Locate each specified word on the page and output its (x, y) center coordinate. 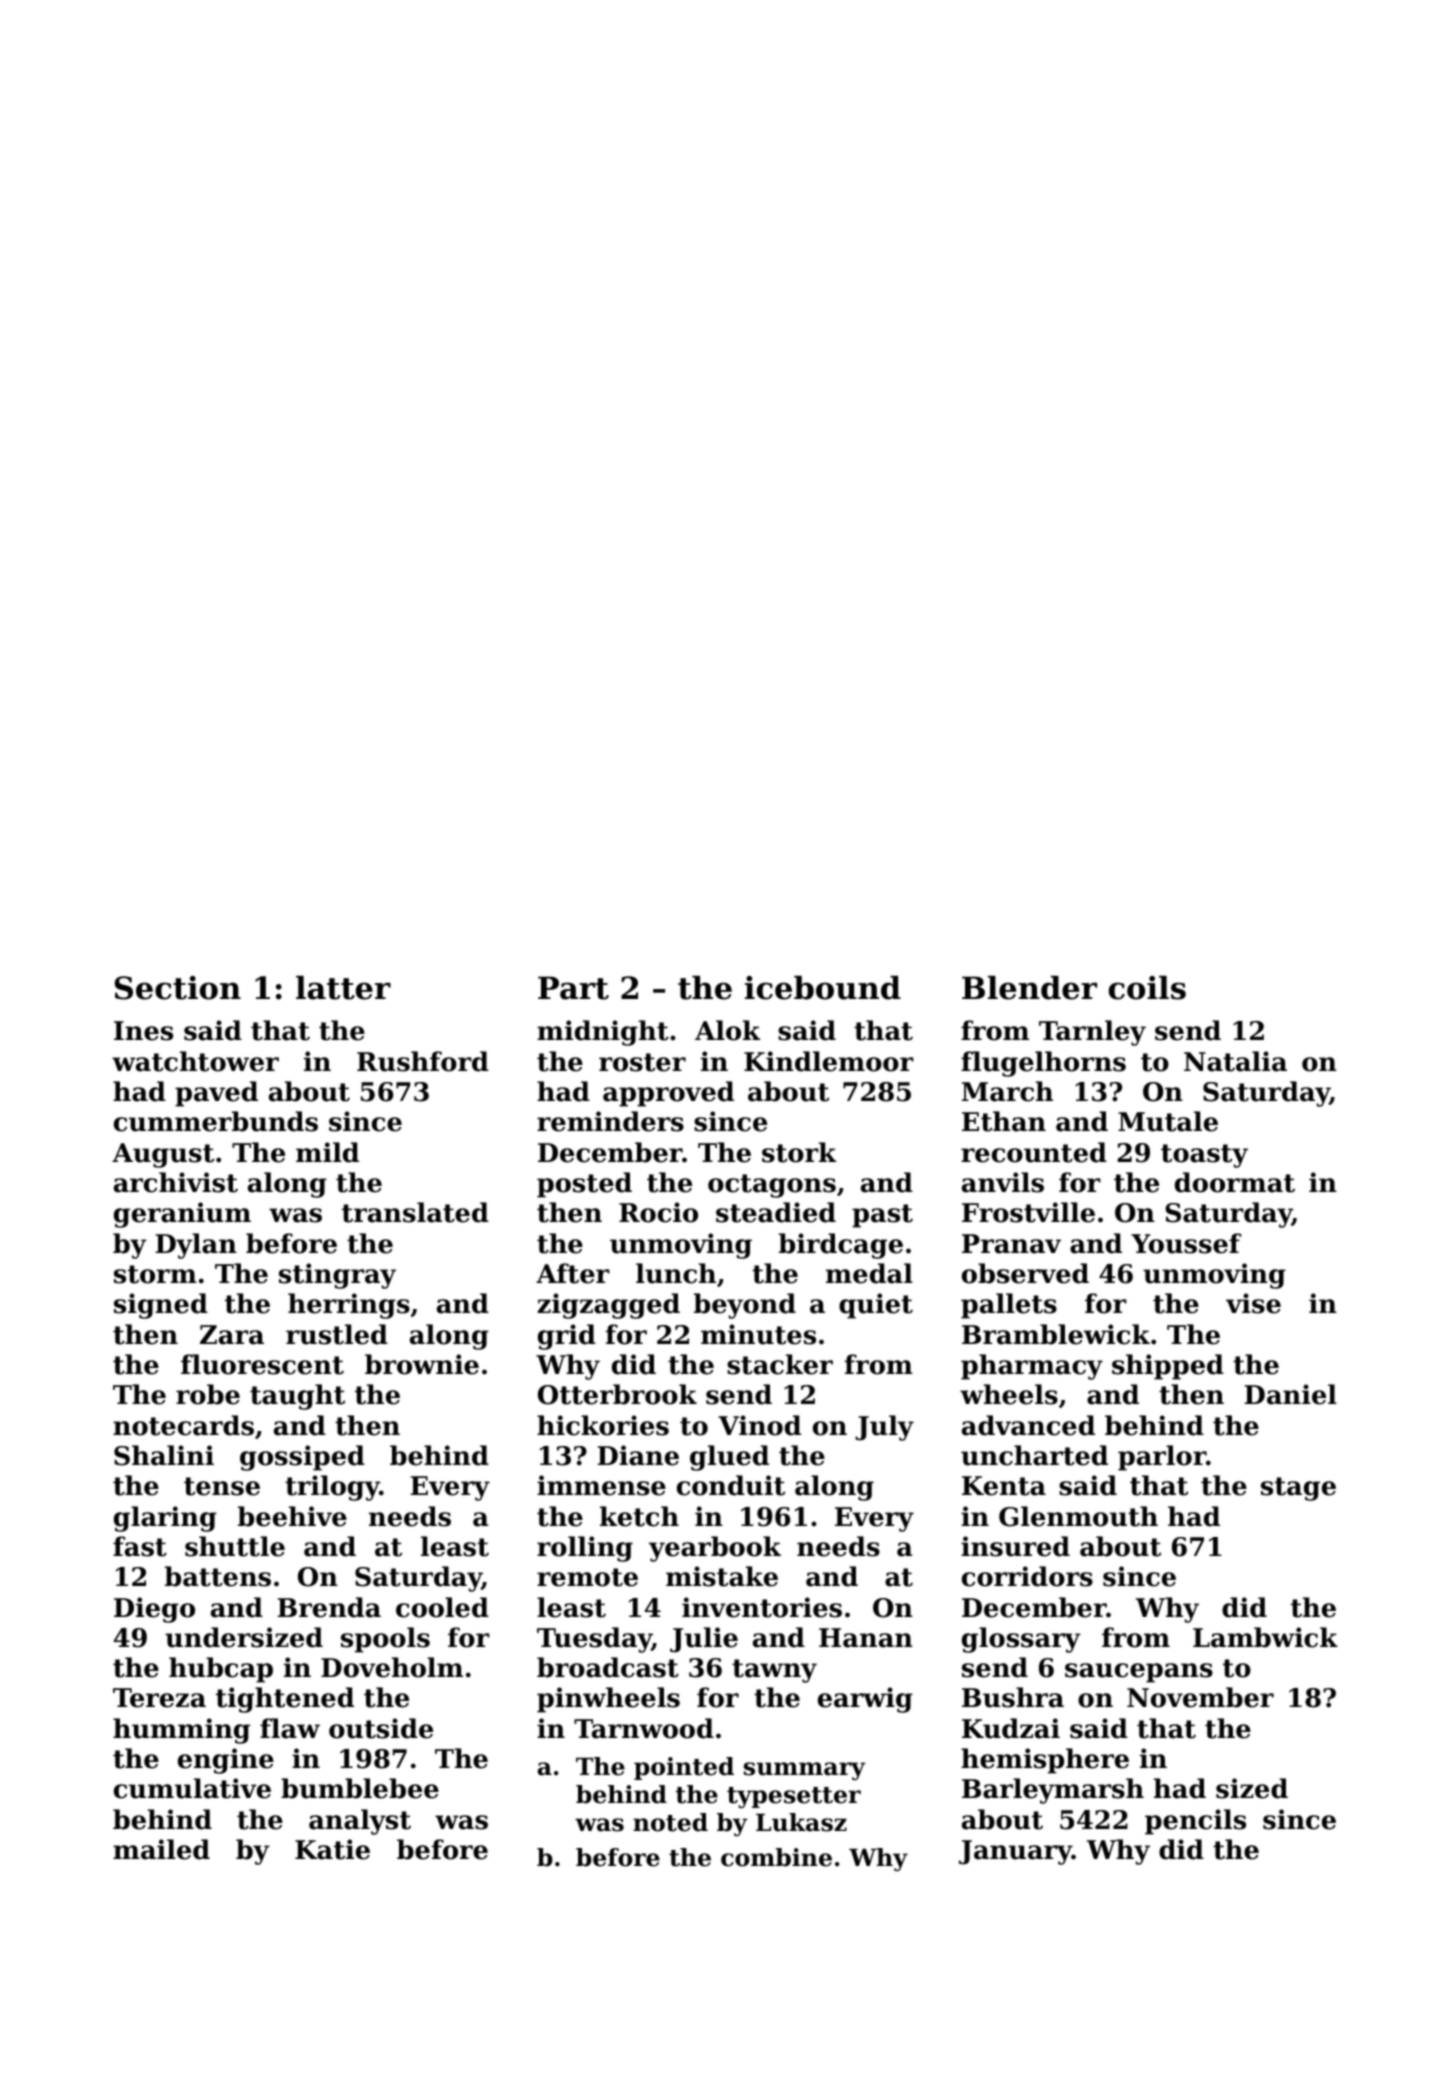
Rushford (423, 1061)
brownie (422, 1364)
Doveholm (392, 1667)
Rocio (658, 1212)
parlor (1162, 1458)
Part (573, 988)
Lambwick (1265, 1637)
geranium (182, 1215)
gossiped (302, 1458)
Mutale (1168, 1121)
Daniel (1290, 1394)
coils (1147, 988)
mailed (161, 1849)
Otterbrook (617, 1394)
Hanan (866, 1638)
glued (729, 1458)
